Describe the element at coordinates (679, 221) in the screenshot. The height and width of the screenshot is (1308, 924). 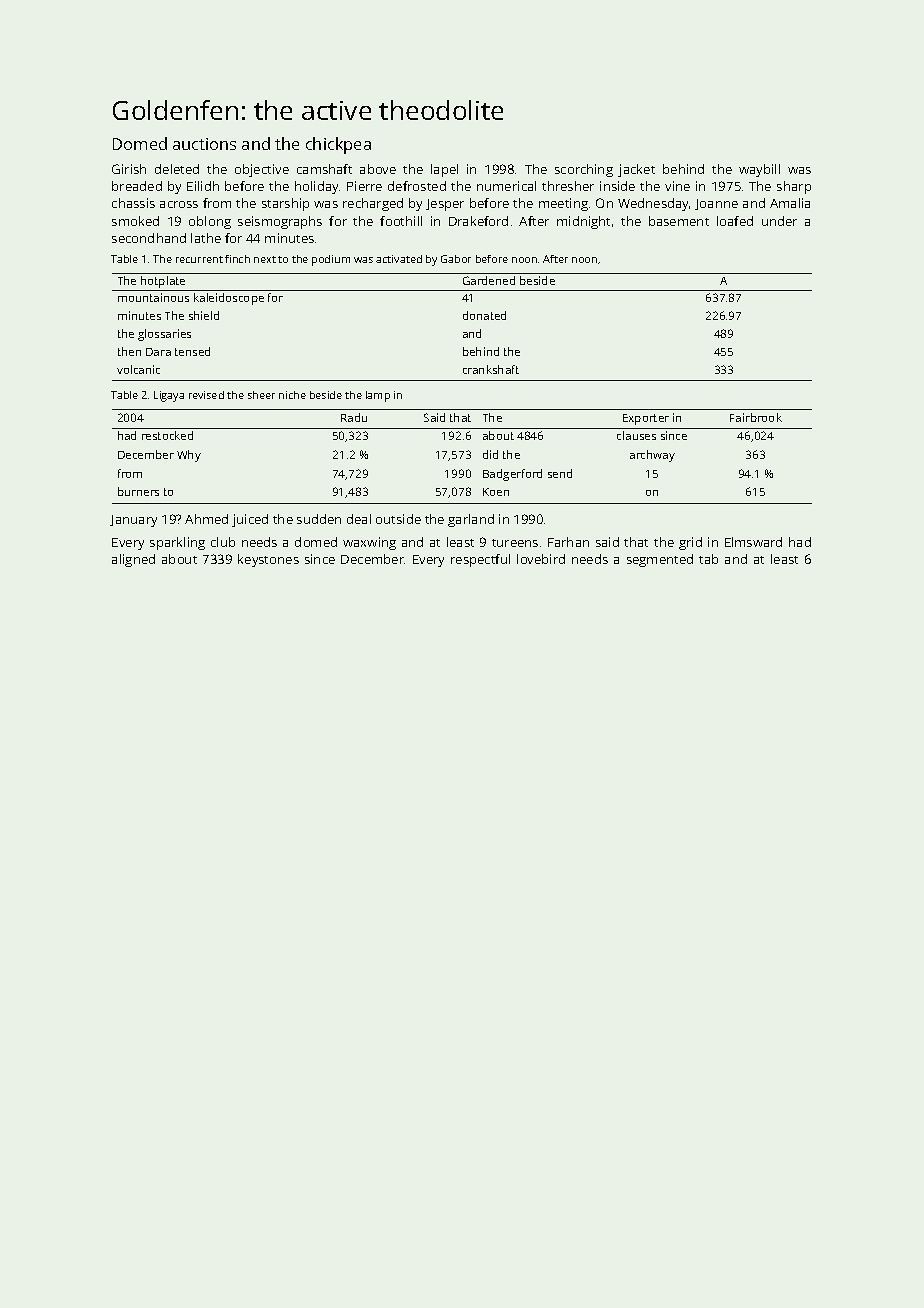
I see `basement` at that location.
